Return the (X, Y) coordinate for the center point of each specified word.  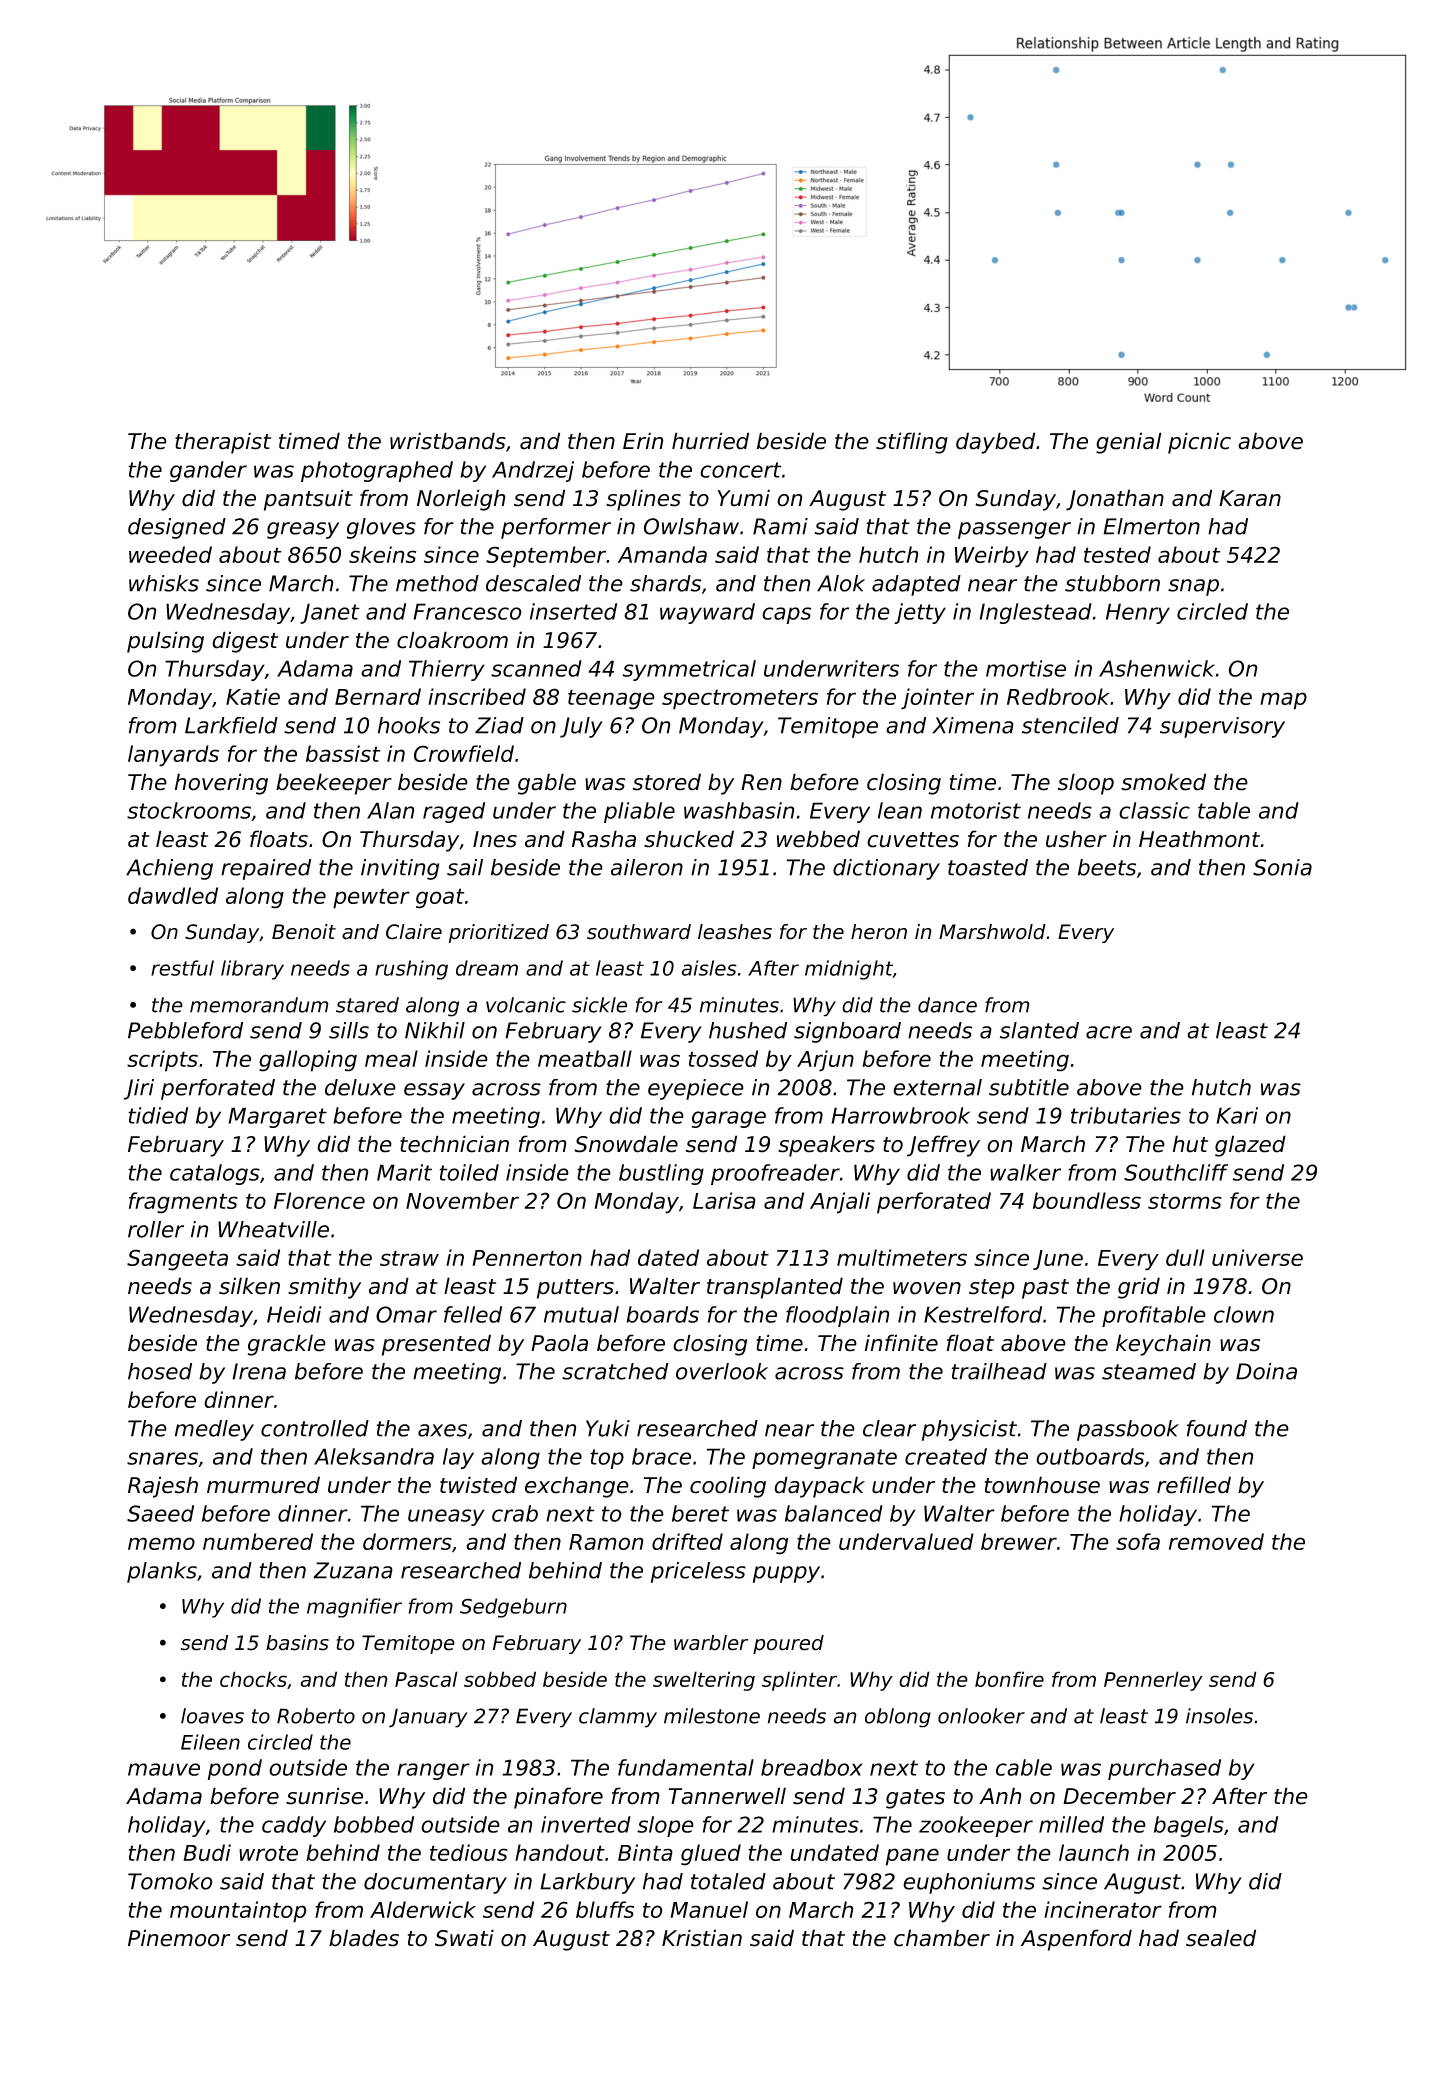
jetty (920, 613)
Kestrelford (983, 1314)
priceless (698, 1572)
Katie (253, 696)
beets (1107, 867)
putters (575, 1289)
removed (1216, 1541)
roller (156, 1229)
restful (182, 968)
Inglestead (1035, 613)
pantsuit (308, 500)
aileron (647, 867)
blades (364, 1938)
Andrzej (533, 471)
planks (162, 1572)
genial (1129, 443)
